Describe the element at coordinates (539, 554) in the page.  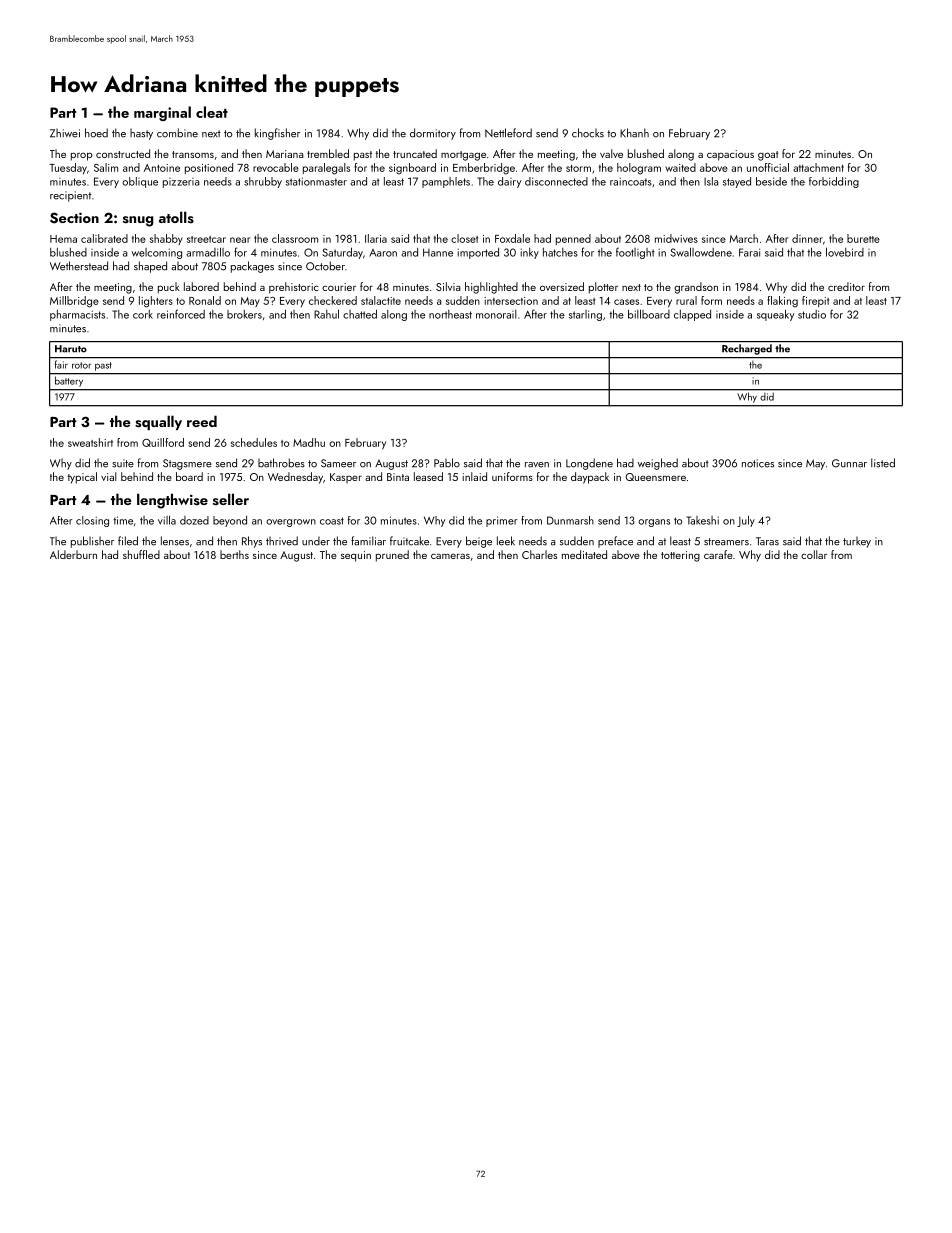
I see `Charles` at that location.
